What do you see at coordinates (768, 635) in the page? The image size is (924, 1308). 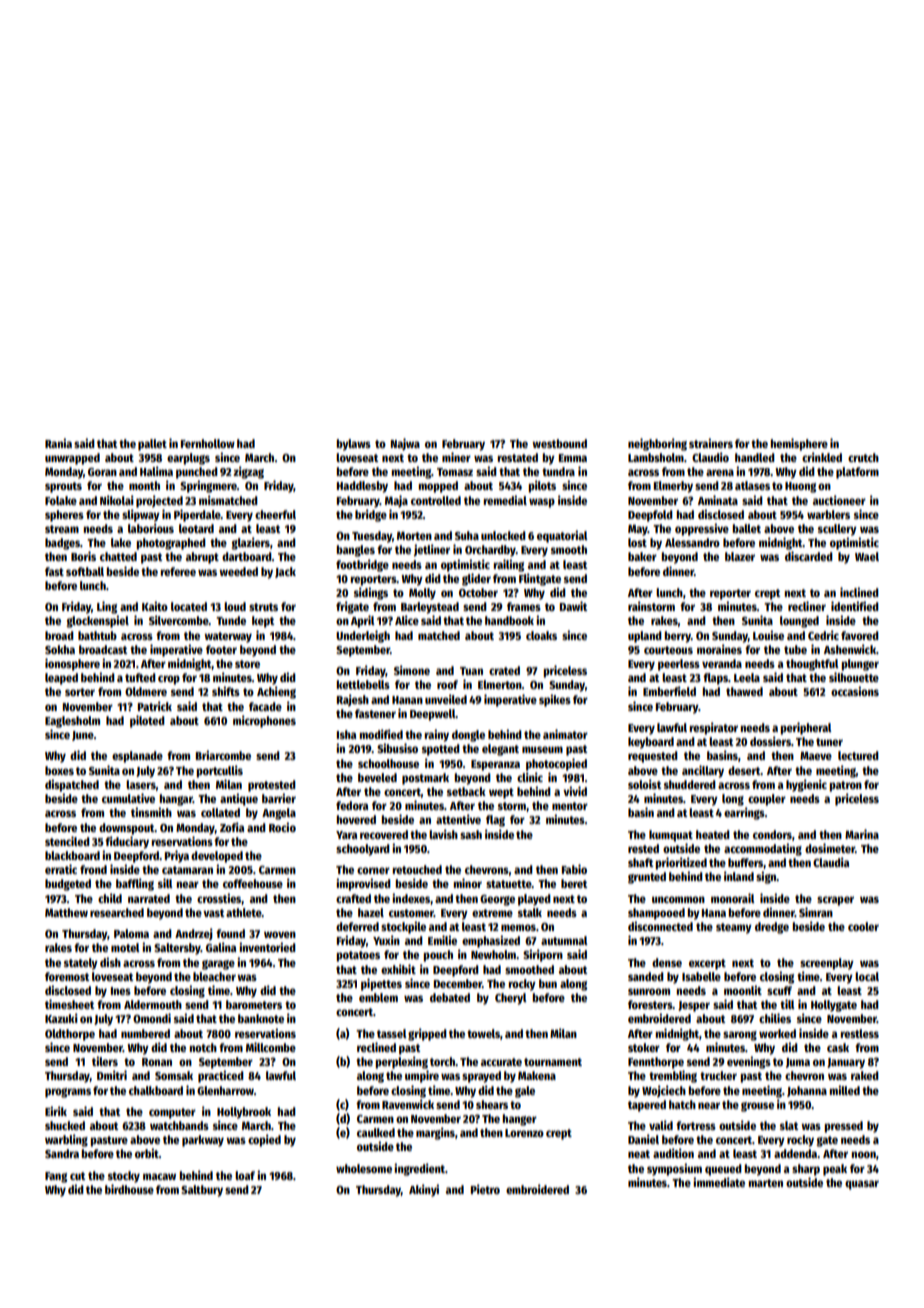 I see `Louise` at bounding box center [768, 635].
